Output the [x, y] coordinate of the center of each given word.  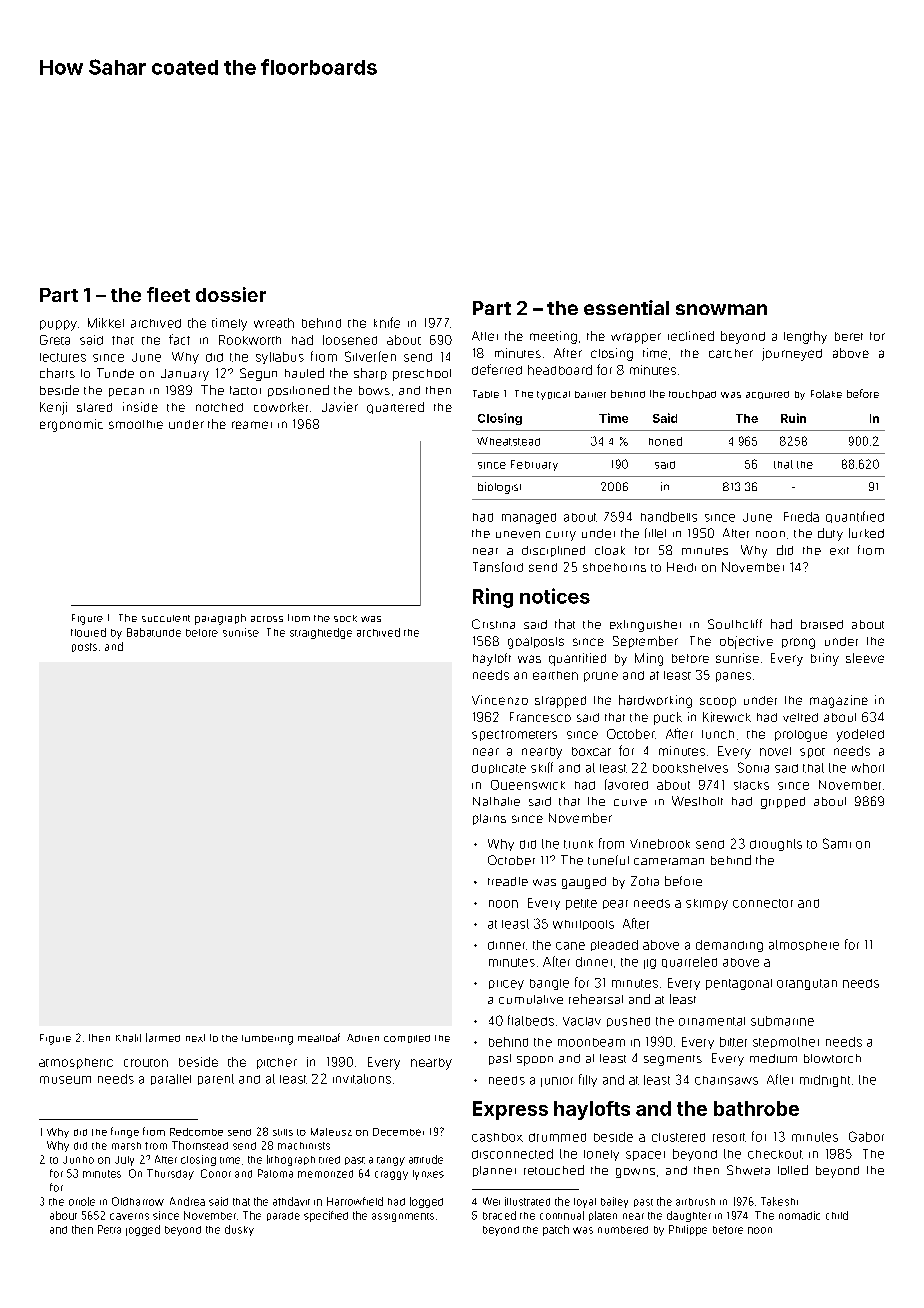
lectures [63, 357]
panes [733, 677]
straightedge [321, 633]
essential [626, 307]
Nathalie [496, 801]
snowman [721, 309]
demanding [729, 946]
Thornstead [200, 1145]
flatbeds [531, 1020]
